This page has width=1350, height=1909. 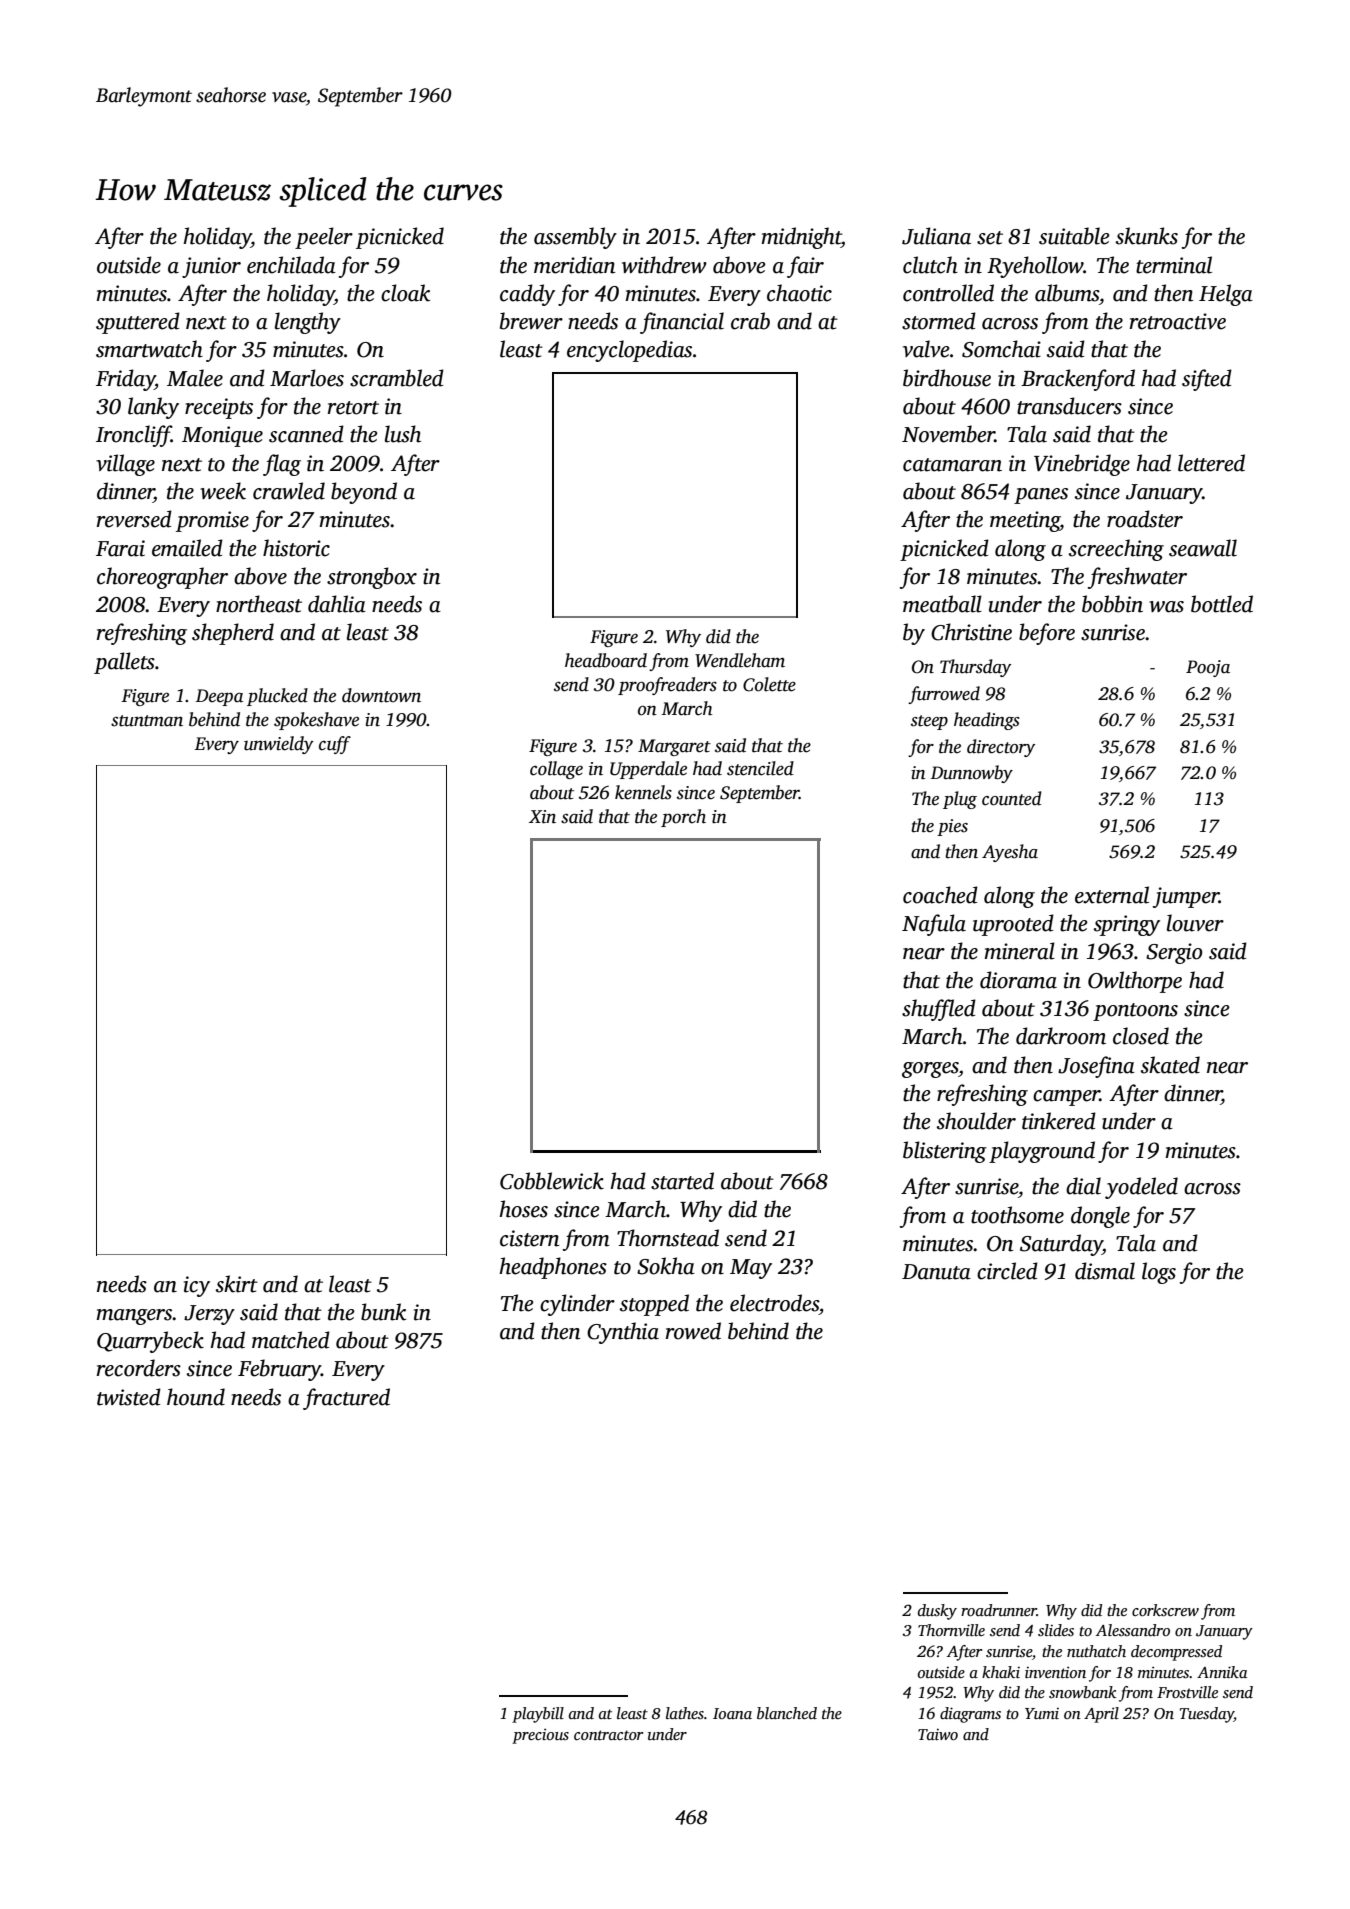 What do you see at coordinates (542, 817) in the page?
I see `Xin` at bounding box center [542, 817].
